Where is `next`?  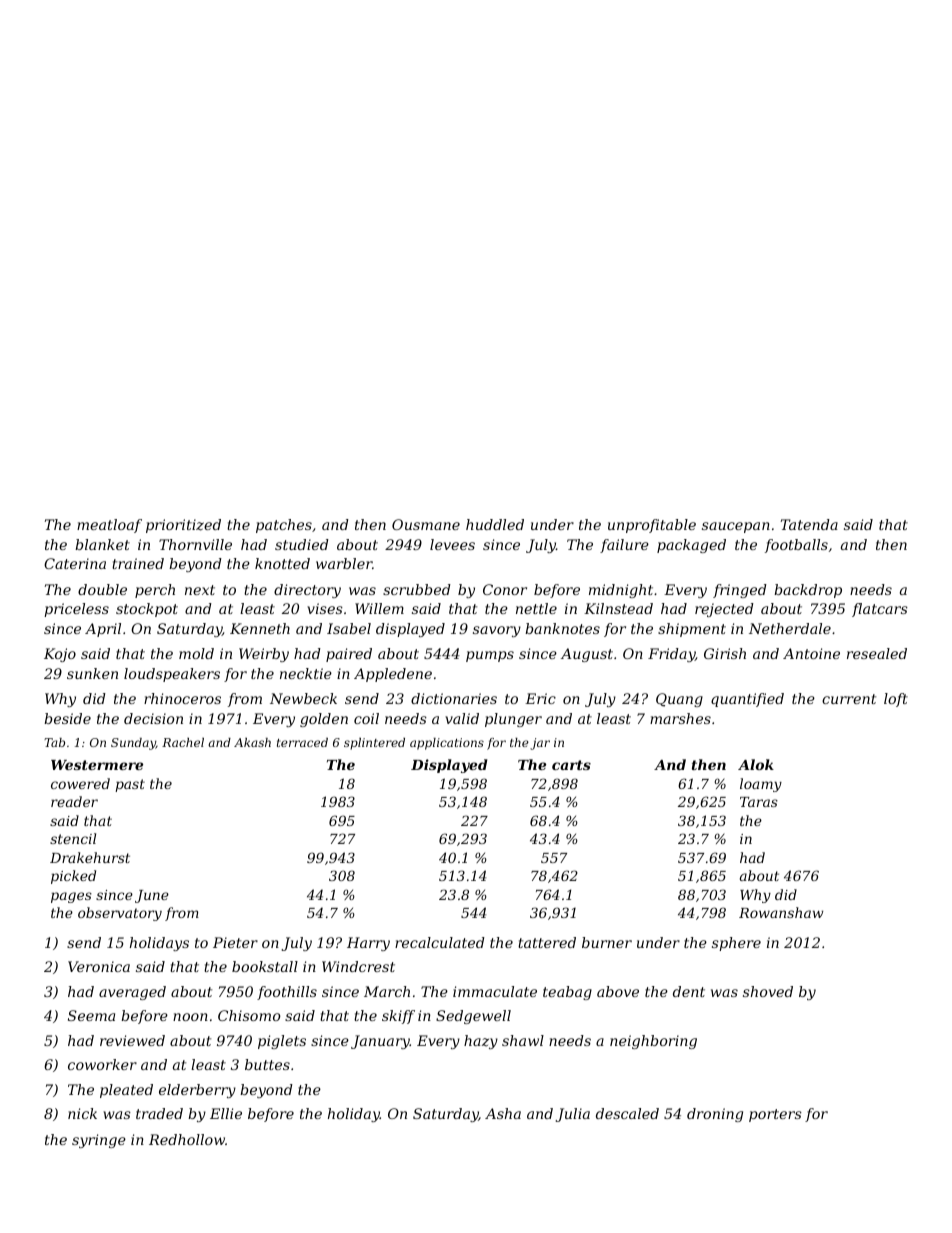
next is located at coordinates (200, 590).
